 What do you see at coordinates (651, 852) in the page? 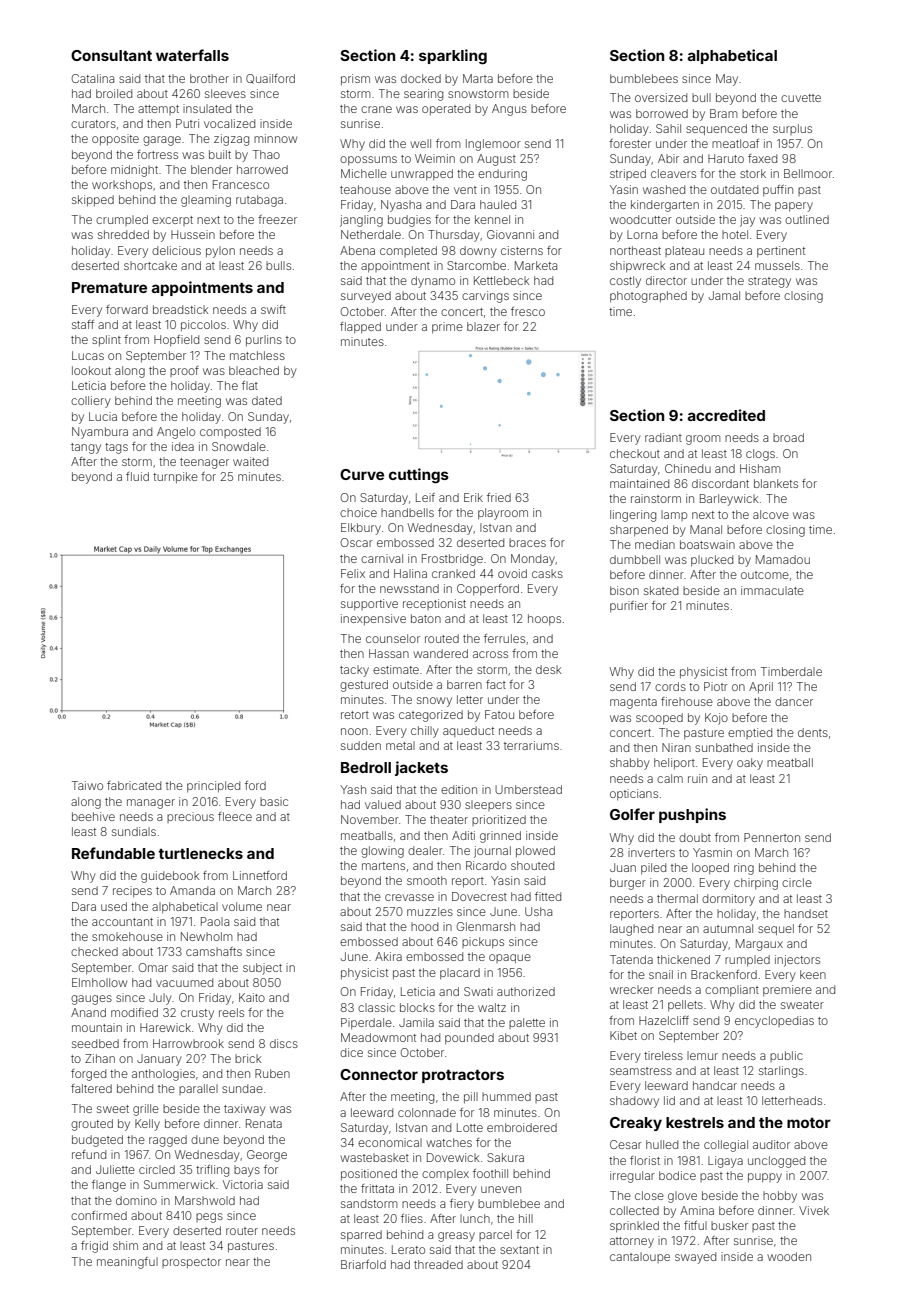
I see `inverters` at bounding box center [651, 852].
